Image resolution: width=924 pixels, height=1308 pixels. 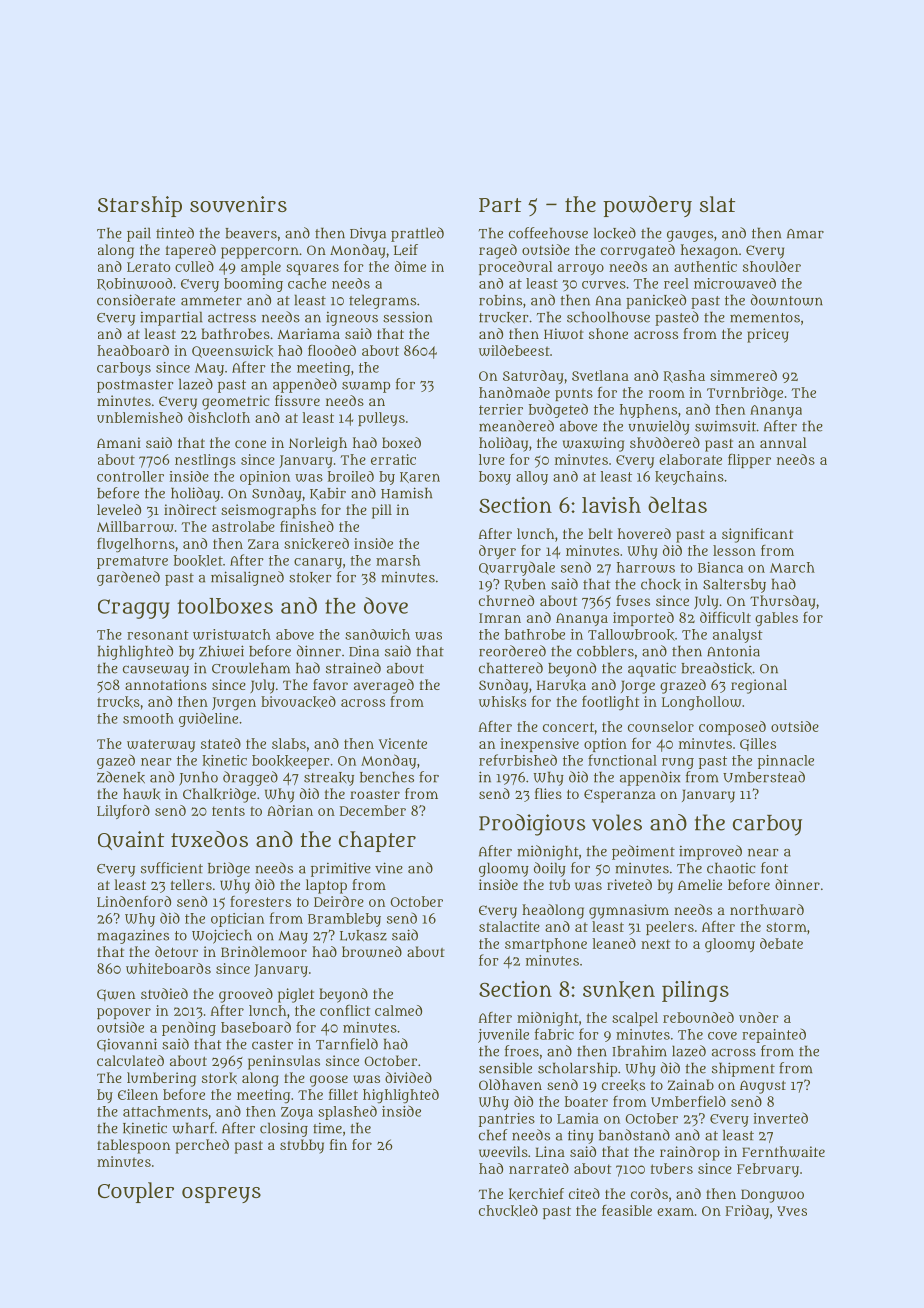 I want to click on premature, so click(x=132, y=562).
